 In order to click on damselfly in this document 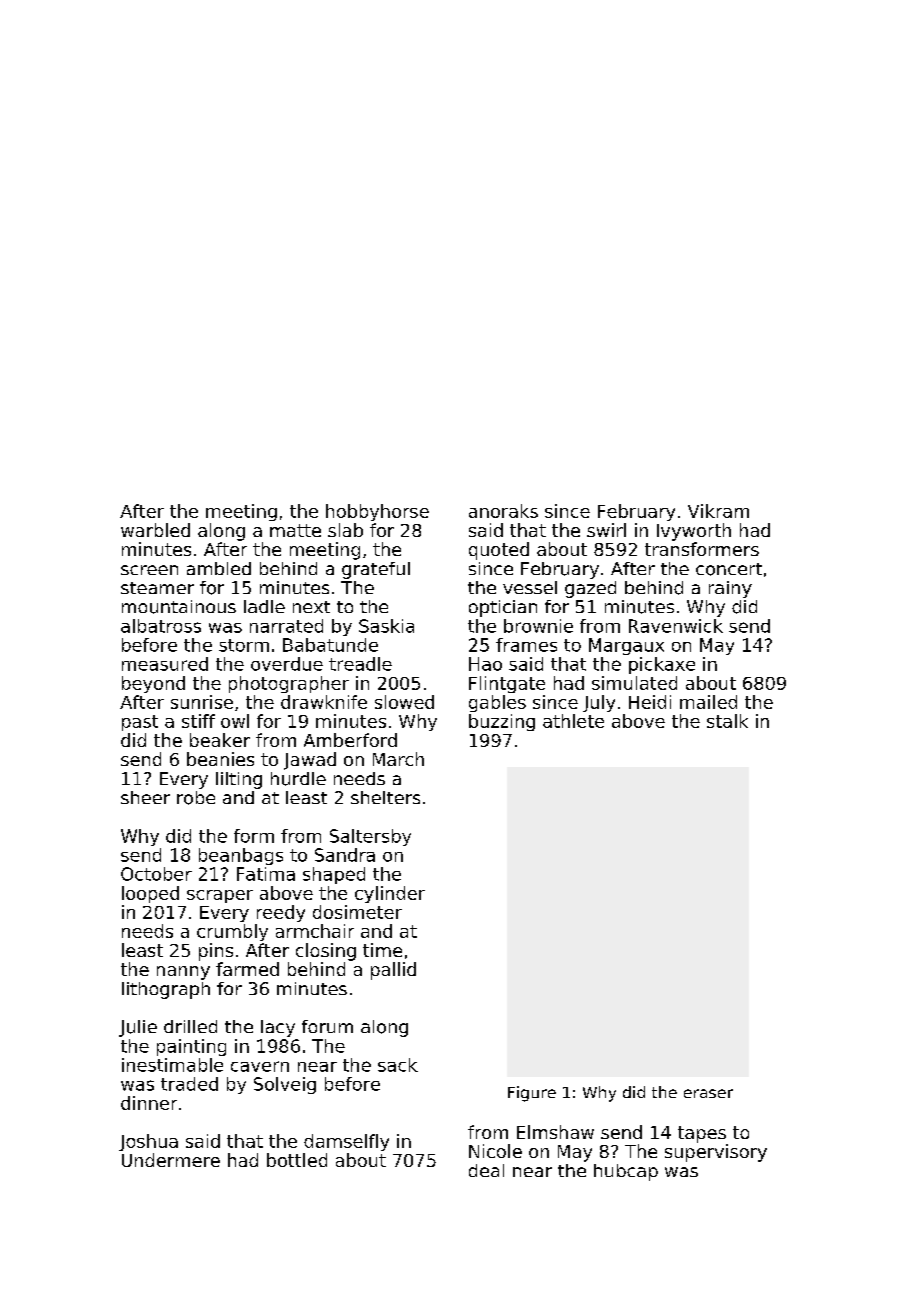, I will do `click(346, 1142)`.
